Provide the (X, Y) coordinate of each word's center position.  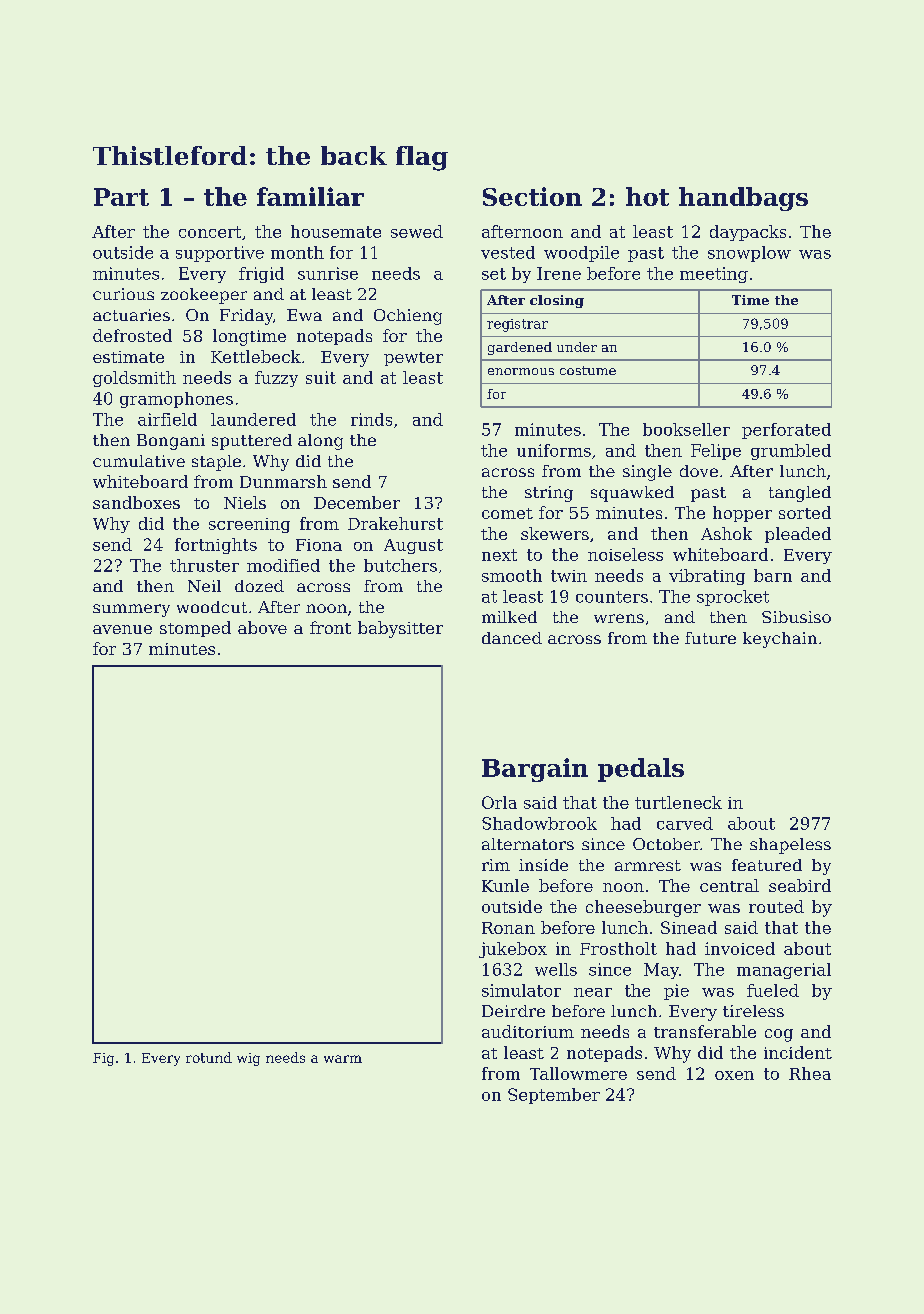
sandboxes (136, 502)
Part (121, 197)
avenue (122, 629)
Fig (103, 1059)
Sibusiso (796, 617)
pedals (641, 770)
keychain (780, 640)
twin (569, 576)
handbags (743, 199)
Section (532, 196)
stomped (195, 629)
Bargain (535, 770)
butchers (400, 565)
